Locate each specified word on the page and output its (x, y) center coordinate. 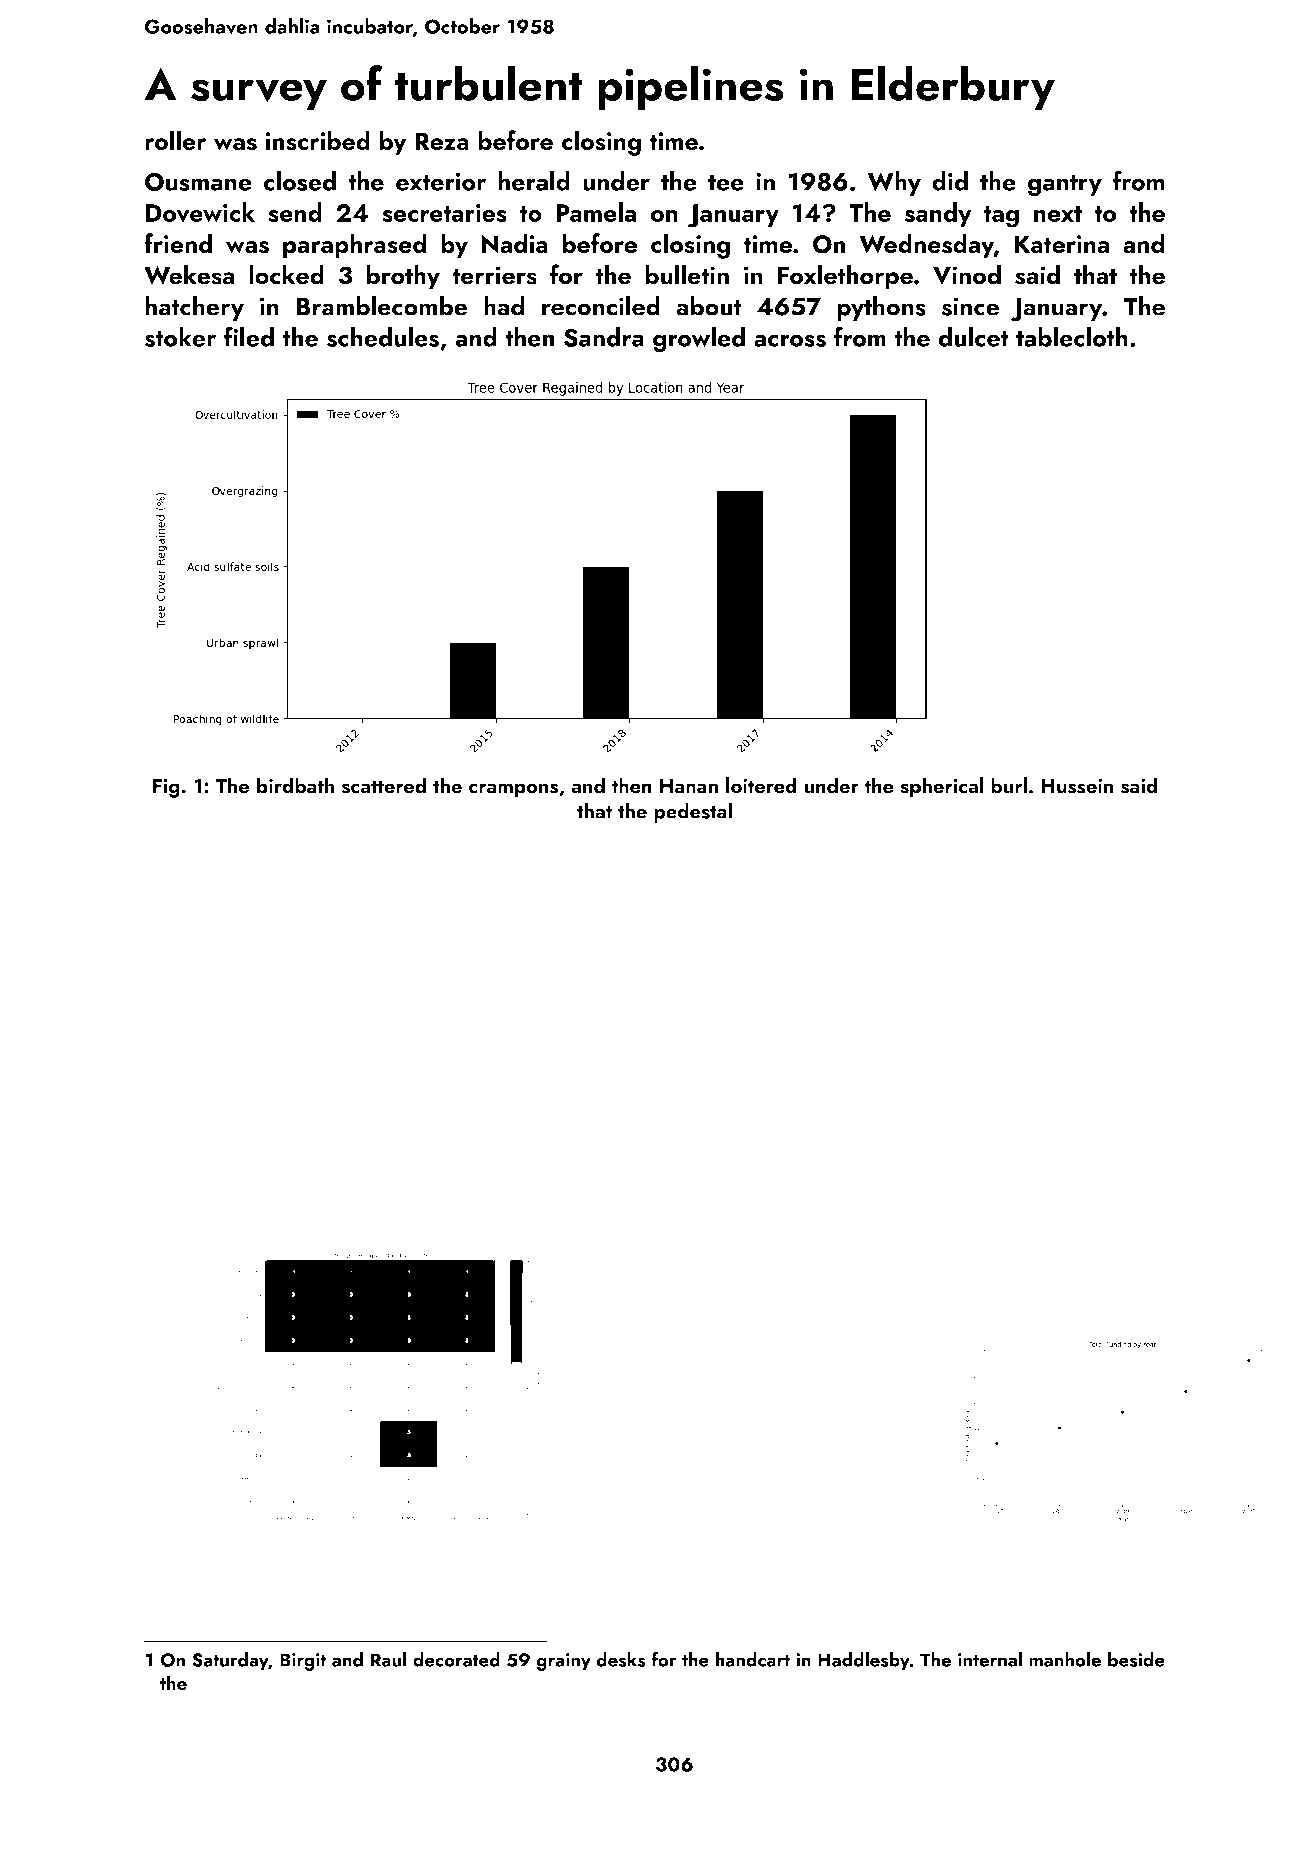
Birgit (303, 1662)
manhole (1065, 1659)
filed (249, 336)
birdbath (295, 785)
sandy (938, 214)
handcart (752, 1659)
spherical (942, 787)
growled (699, 340)
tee (726, 183)
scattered (384, 785)
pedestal (693, 812)
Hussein (1077, 786)
